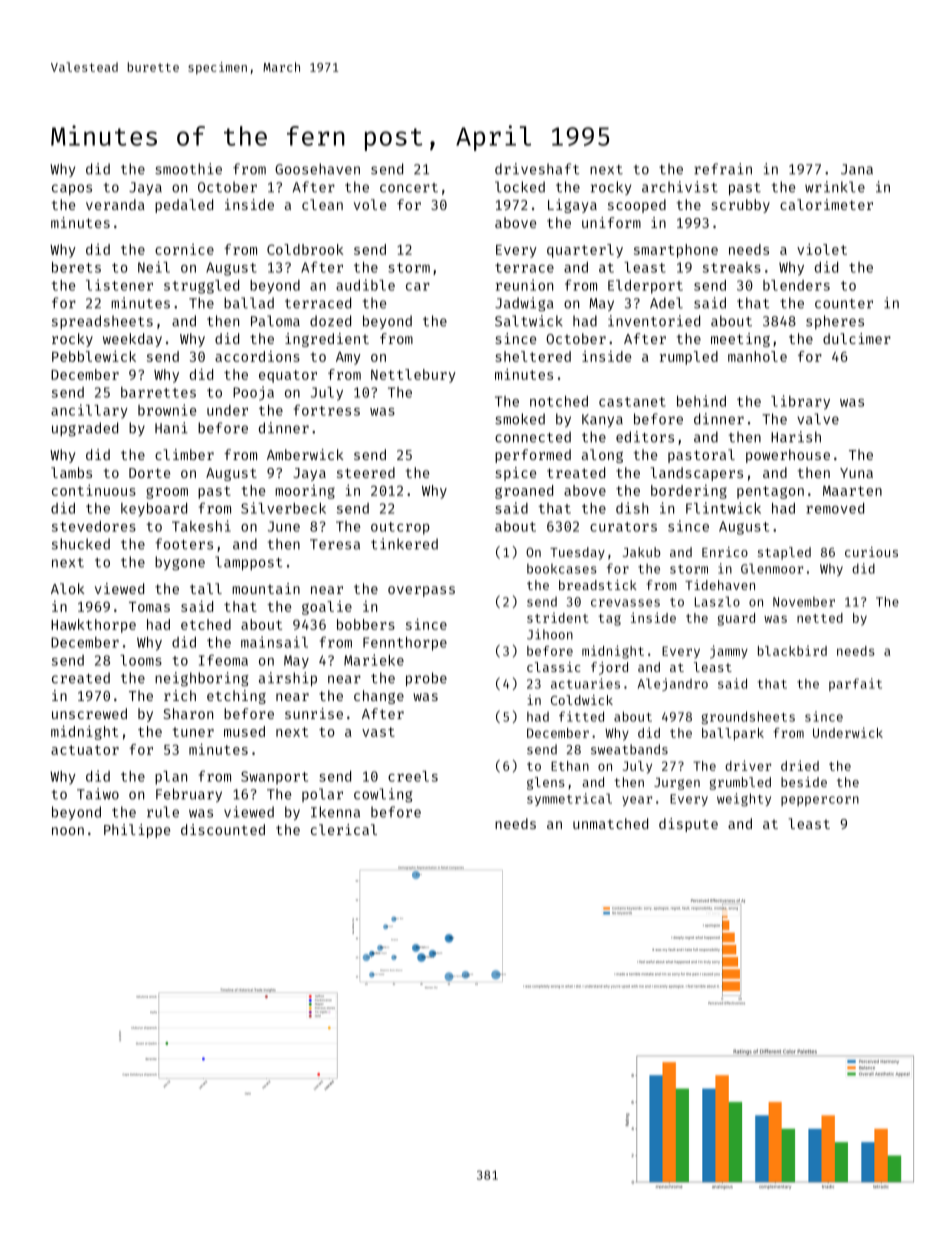 Image resolution: width=952 pixels, height=1233 pixels. I want to click on violet, so click(822, 249).
